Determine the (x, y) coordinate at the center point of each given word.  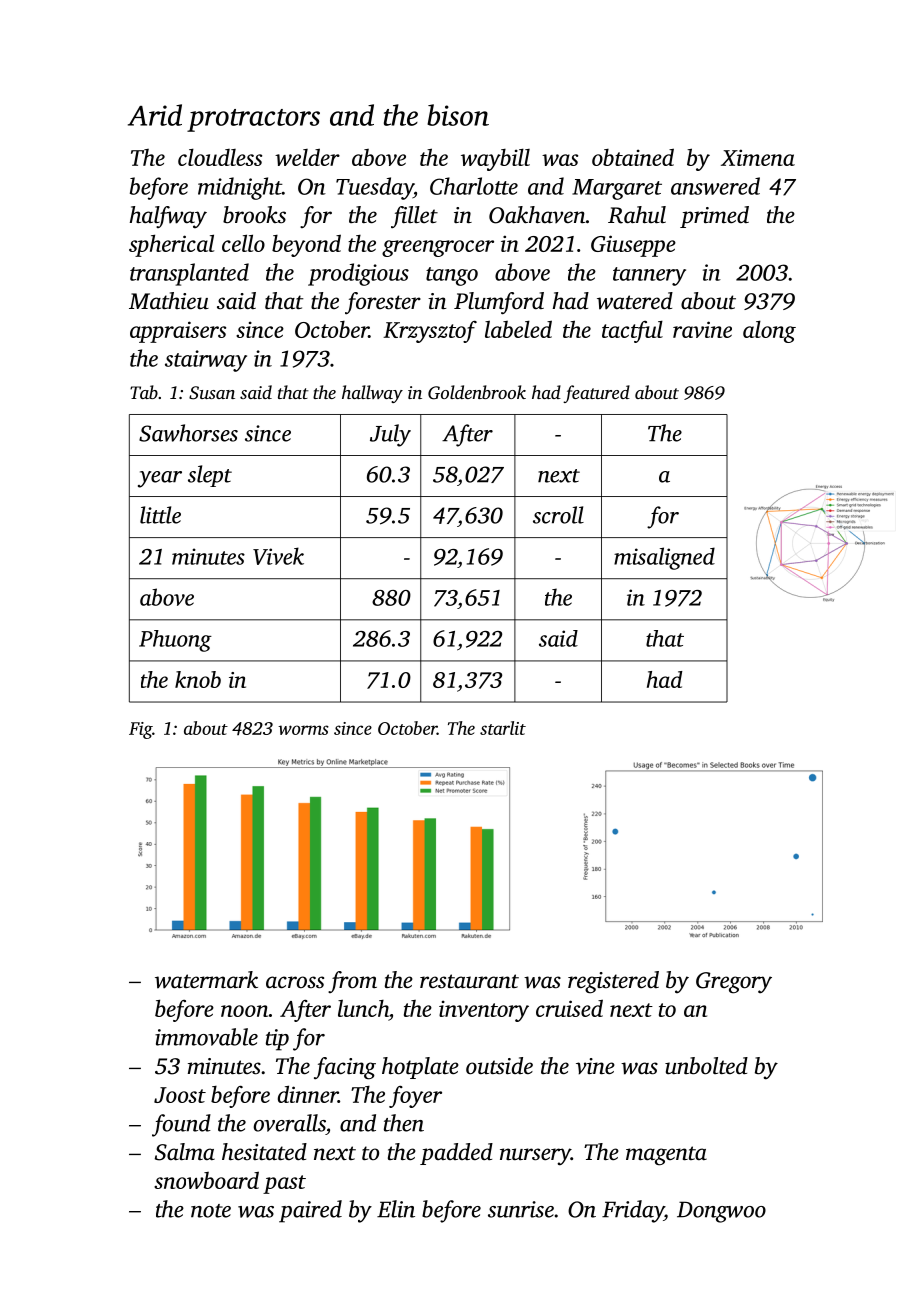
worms (303, 730)
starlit (503, 728)
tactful (632, 331)
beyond (306, 245)
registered (613, 982)
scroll (558, 515)
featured (596, 394)
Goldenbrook (477, 392)
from (352, 982)
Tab (144, 392)
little (160, 515)
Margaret (617, 189)
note (211, 1211)
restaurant (469, 981)
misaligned (664, 558)
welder (307, 157)
